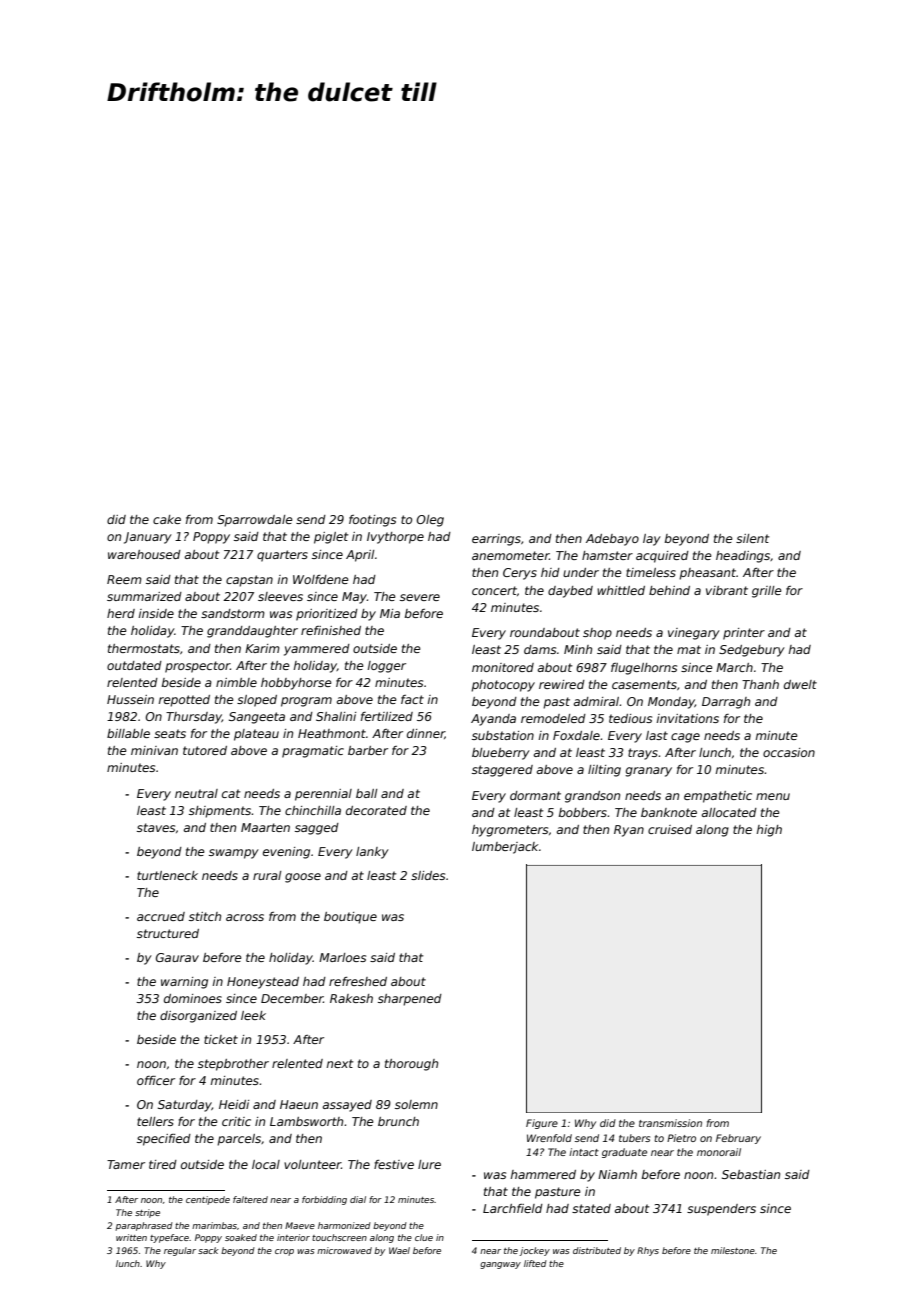 The height and width of the screenshot is (1308, 924). Describe the element at coordinates (430, 521) in the screenshot. I see `Oleg` at that location.
